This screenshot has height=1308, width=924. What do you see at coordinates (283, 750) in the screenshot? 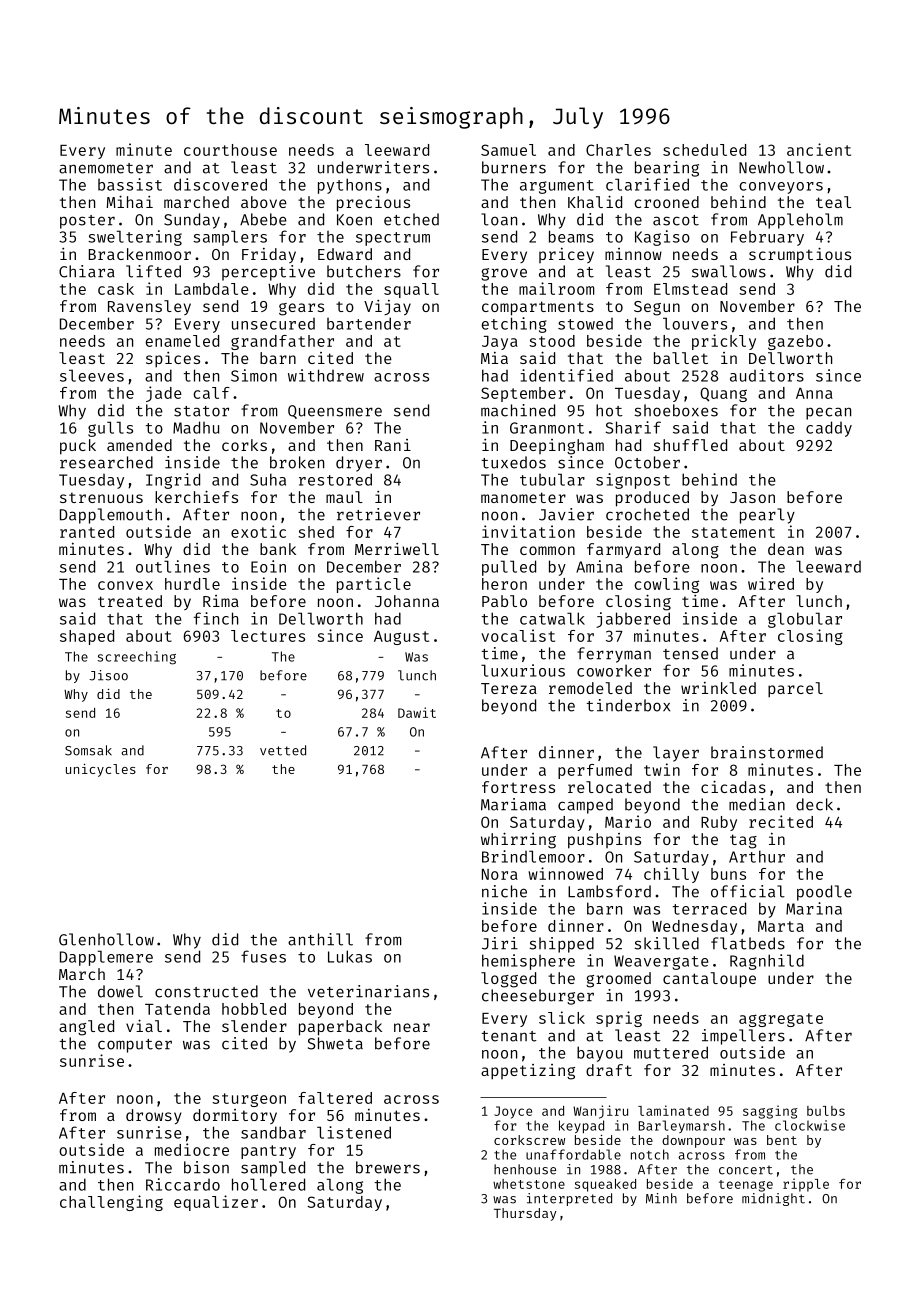
I see `vetted` at bounding box center [283, 750].
